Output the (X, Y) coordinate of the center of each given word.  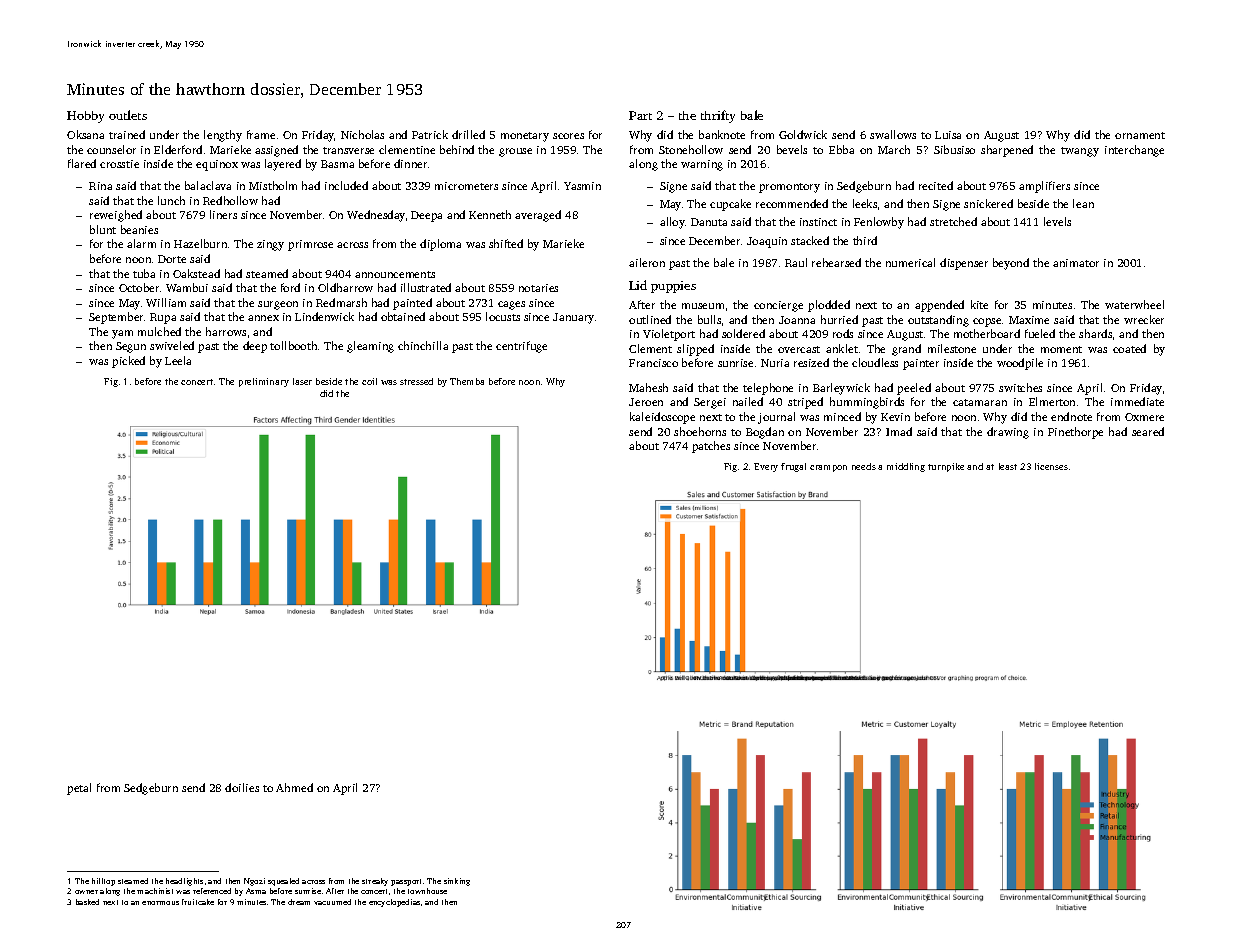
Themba (467, 381)
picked (128, 362)
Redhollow (230, 200)
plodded (829, 306)
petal (79, 789)
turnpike (946, 467)
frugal (793, 467)
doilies (242, 787)
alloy (672, 223)
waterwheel (1134, 304)
